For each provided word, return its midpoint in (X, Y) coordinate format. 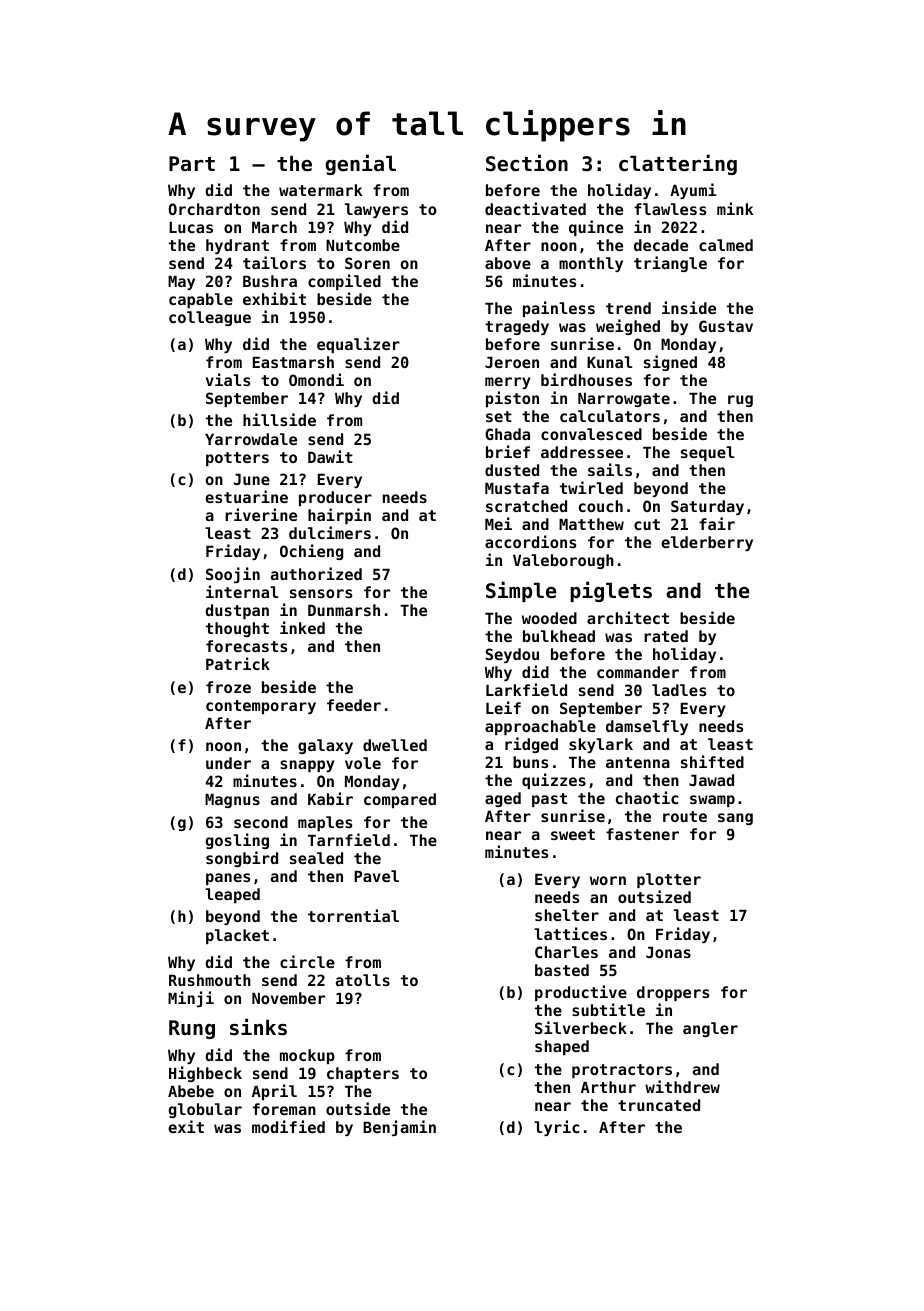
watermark (320, 190)
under (228, 763)
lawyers (376, 210)
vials (228, 379)
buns (530, 762)
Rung (192, 1029)
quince (596, 228)
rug (740, 401)
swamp (712, 801)
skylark (601, 745)
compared (400, 800)
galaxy (325, 746)
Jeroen (512, 362)
